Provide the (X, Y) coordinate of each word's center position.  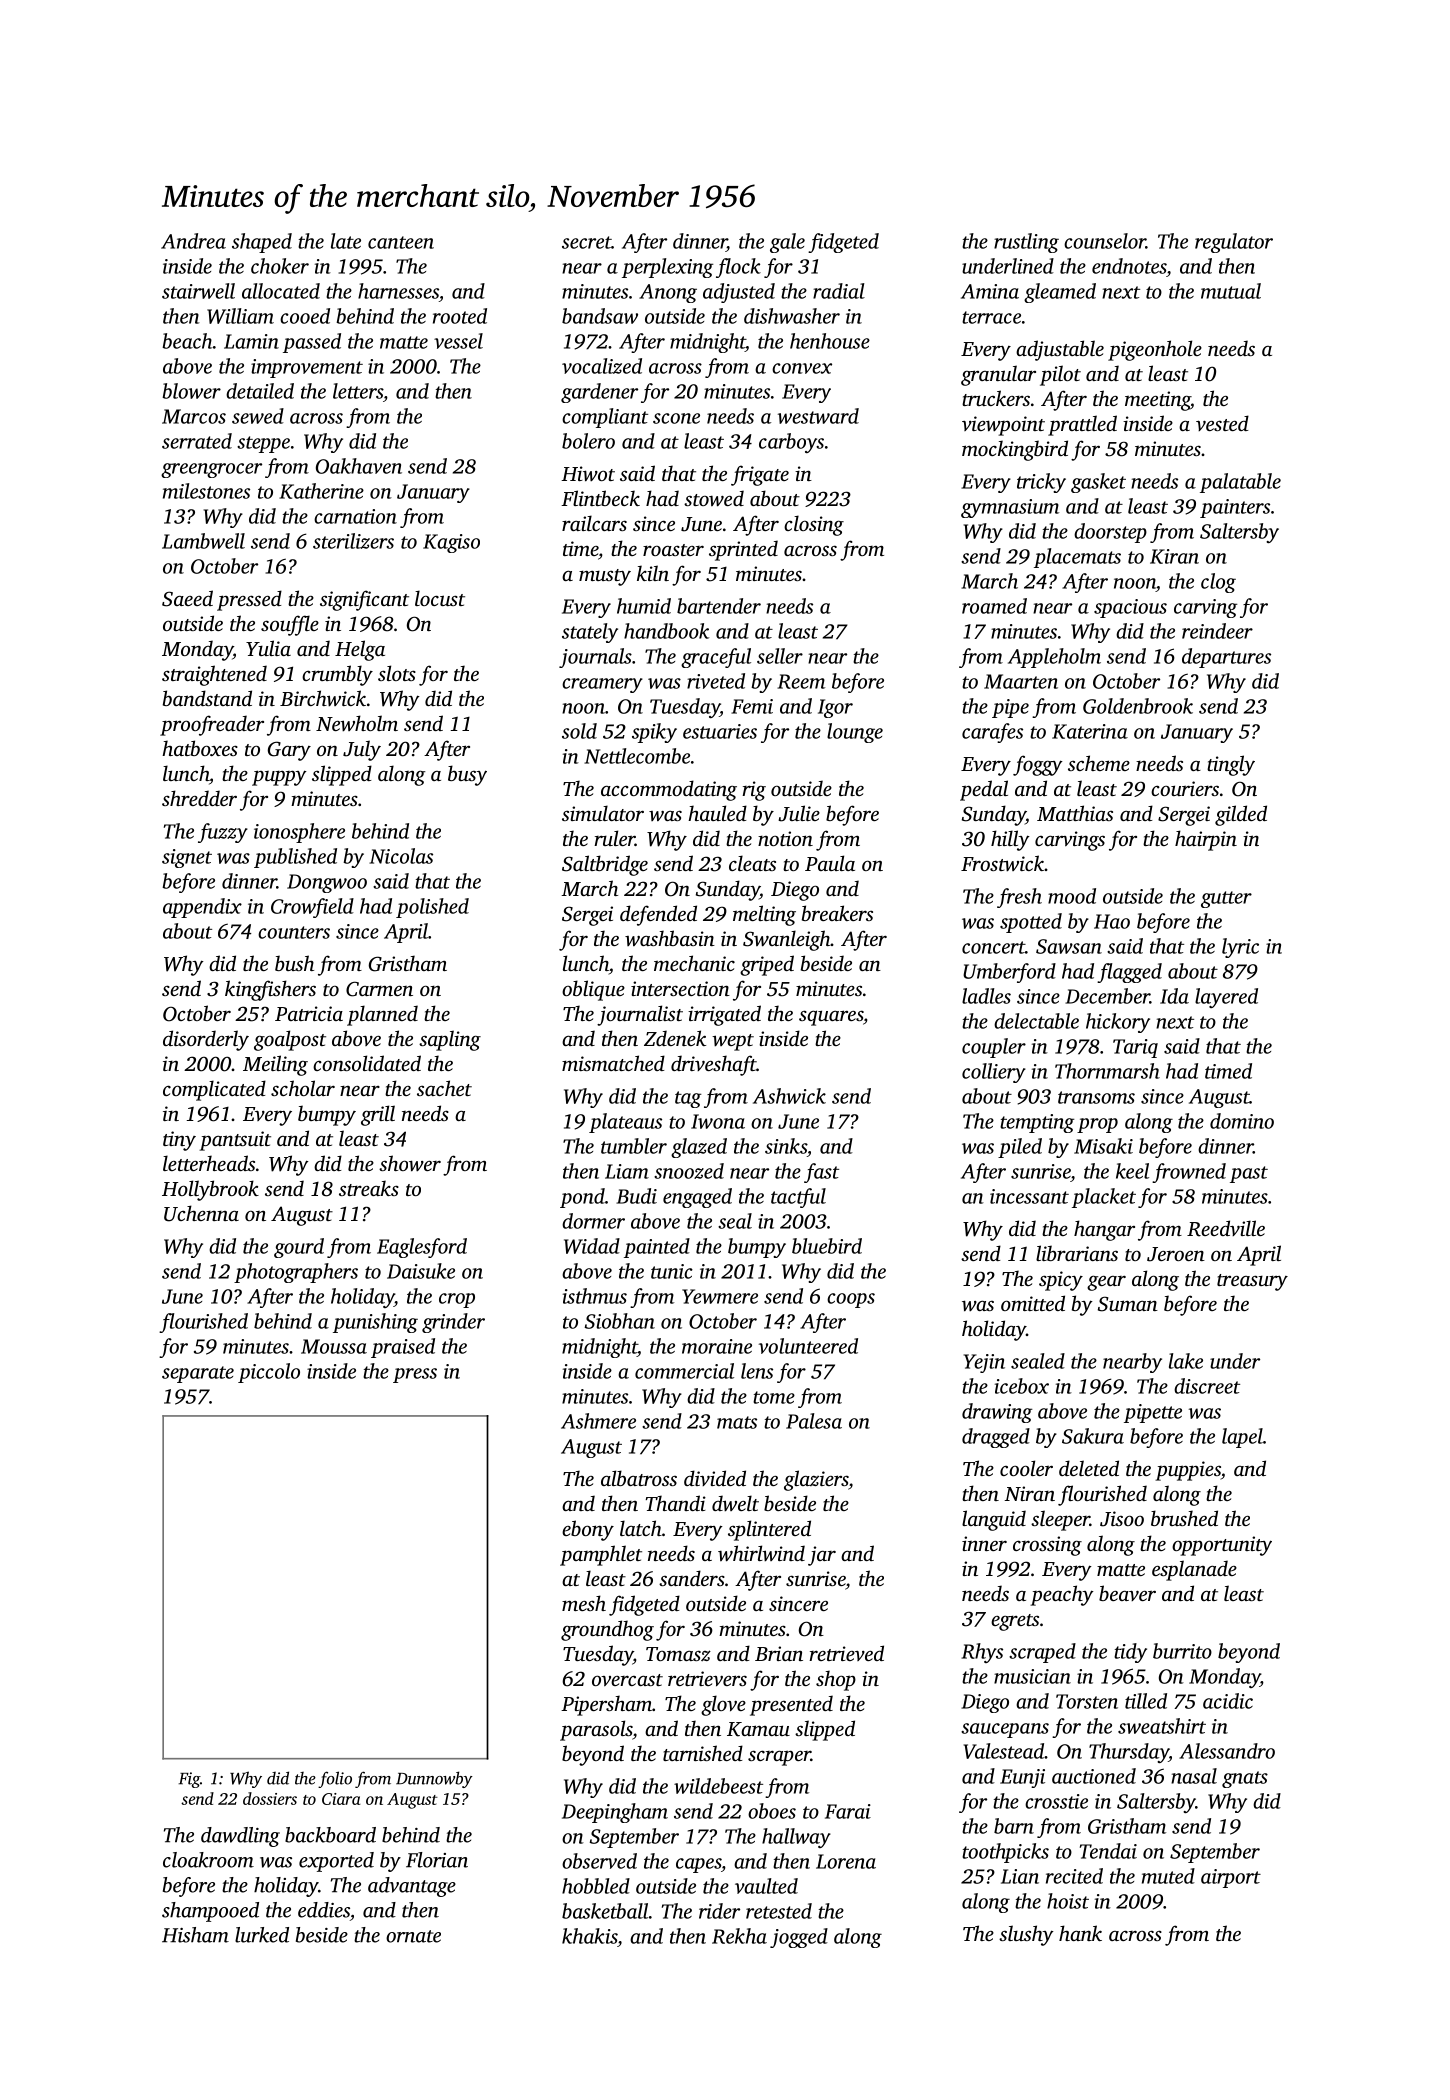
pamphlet (601, 1555)
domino (1242, 1121)
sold (579, 731)
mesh (584, 1603)
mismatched (613, 1063)
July (362, 750)
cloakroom (208, 1860)
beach (187, 341)
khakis (589, 1936)
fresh (1019, 898)
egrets (1015, 1622)
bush (294, 963)
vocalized (602, 366)
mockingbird (1015, 450)
